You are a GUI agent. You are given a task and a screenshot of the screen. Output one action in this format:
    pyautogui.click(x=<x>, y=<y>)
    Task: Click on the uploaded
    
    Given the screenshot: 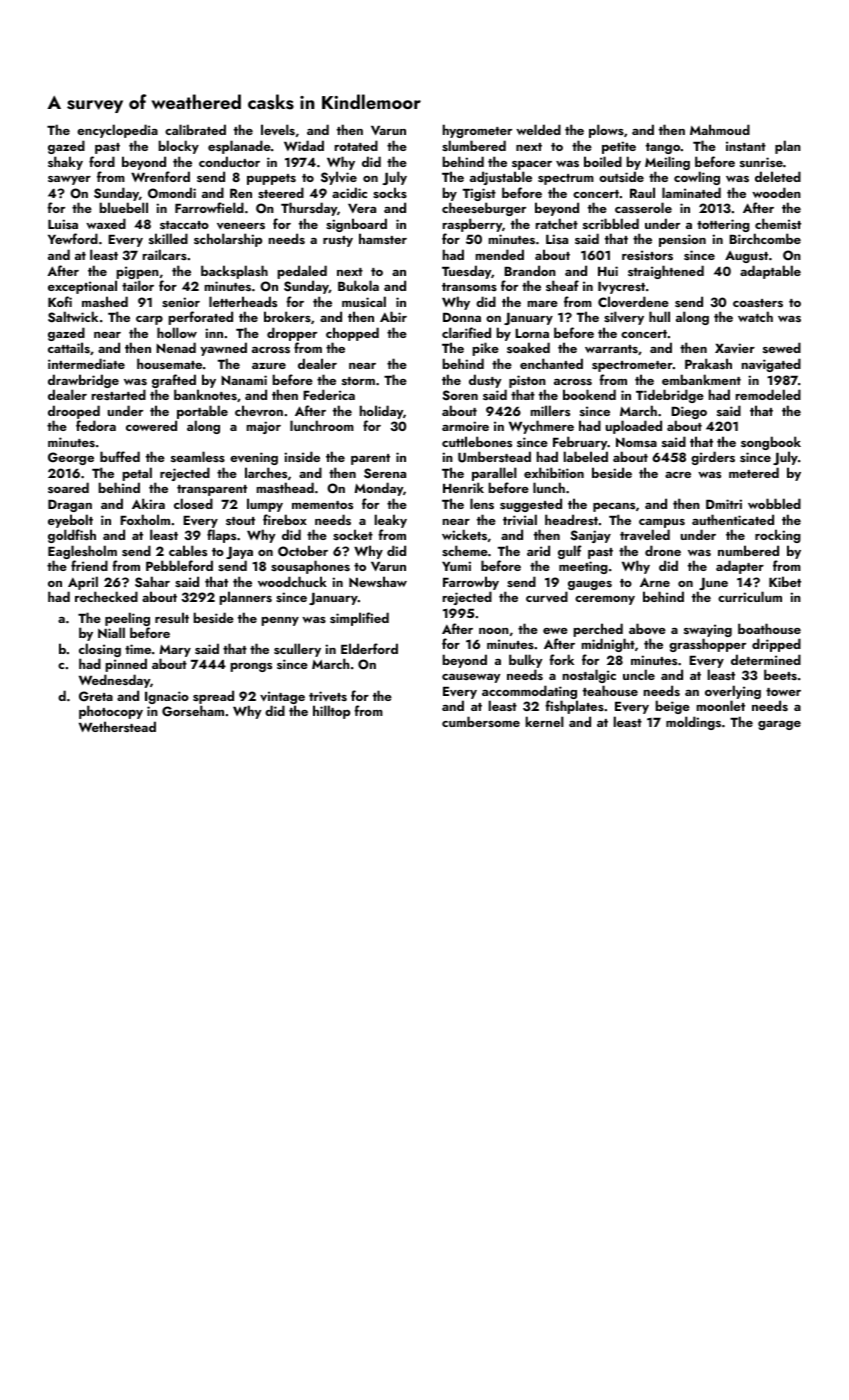 What is the action you would take?
    pyautogui.click(x=634, y=427)
